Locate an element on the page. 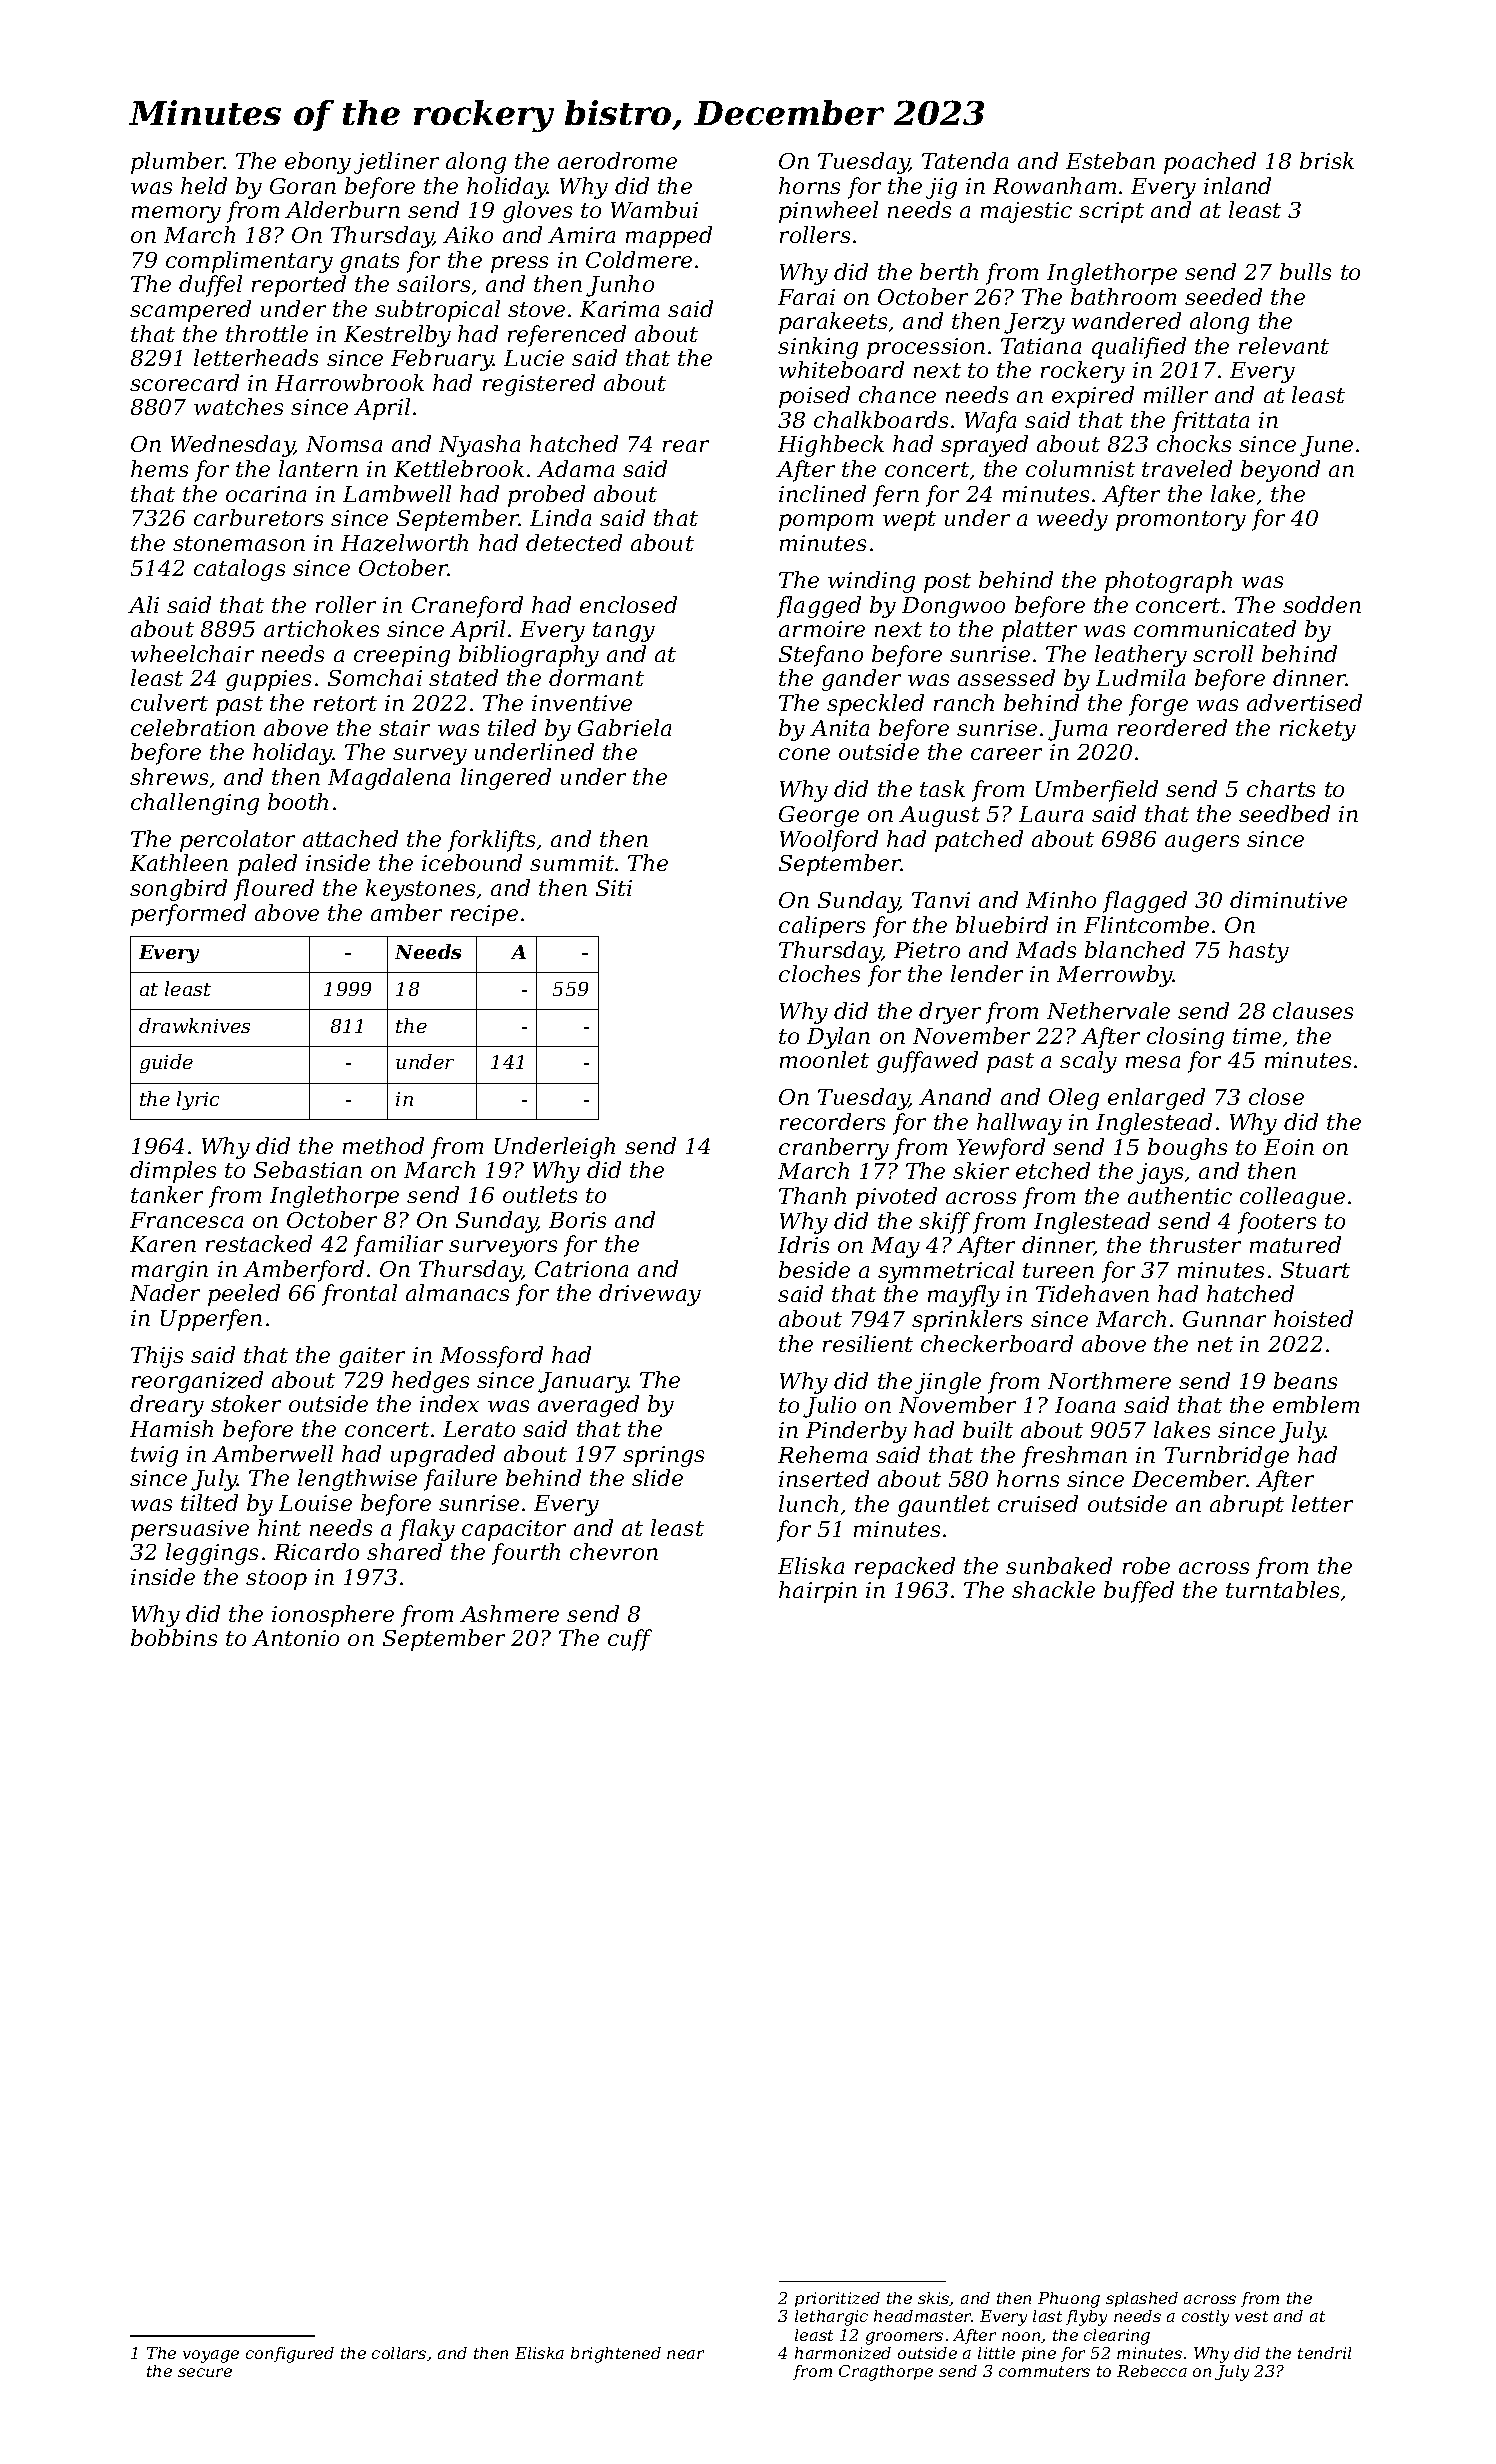  jetliner is located at coordinates (396, 163).
